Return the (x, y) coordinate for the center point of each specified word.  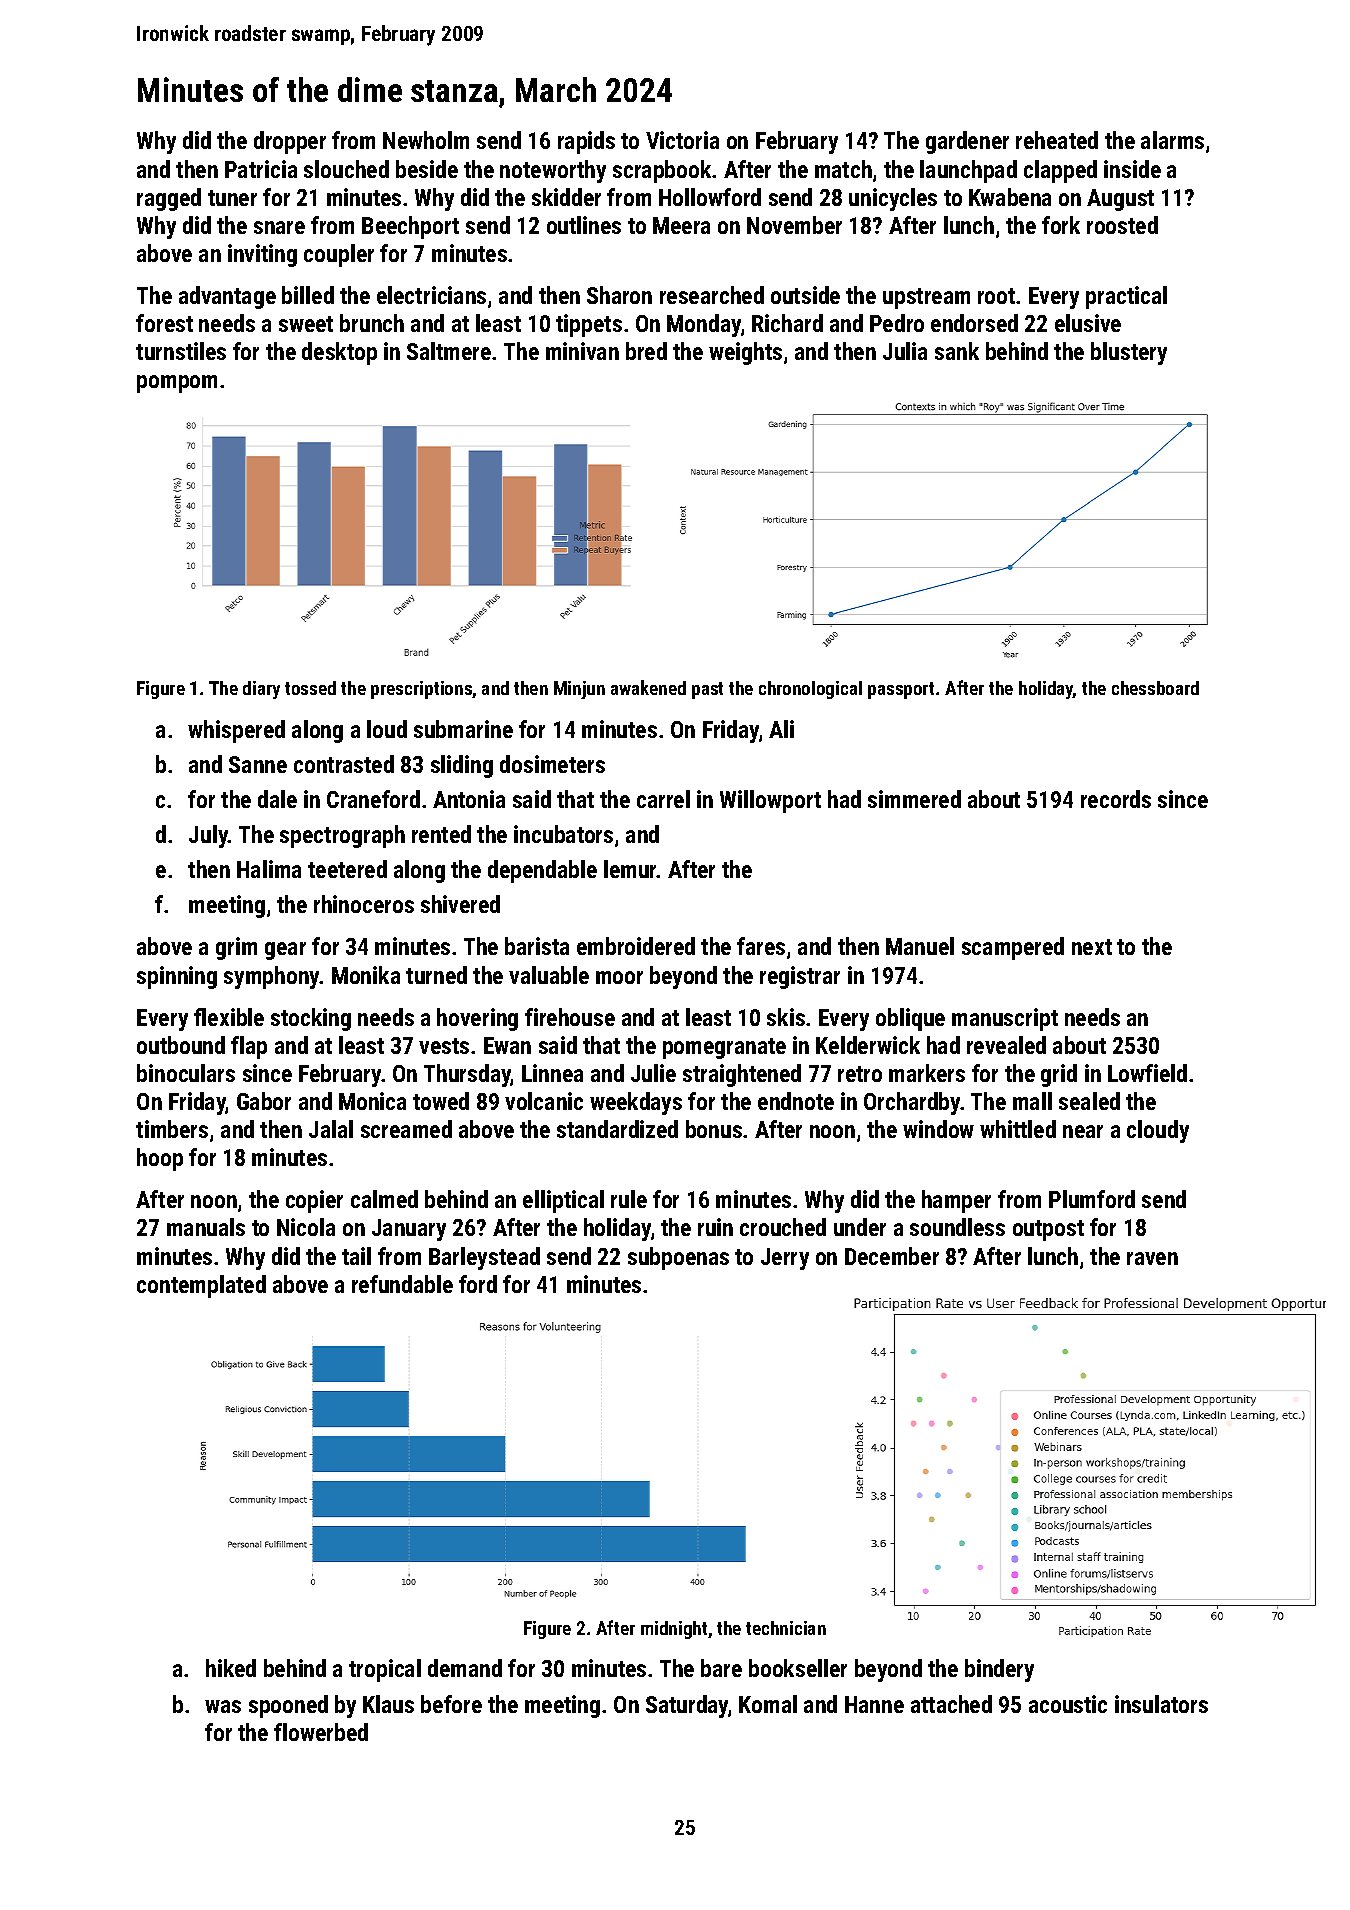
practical (1126, 297)
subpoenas (678, 1258)
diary (261, 690)
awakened (648, 687)
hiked (231, 1668)
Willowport (770, 801)
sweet (306, 324)
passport (901, 690)
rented (441, 834)
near (1083, 1131)
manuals (206, 1227)
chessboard (1155, 688)
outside (805, 295)
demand (465, 1668)
